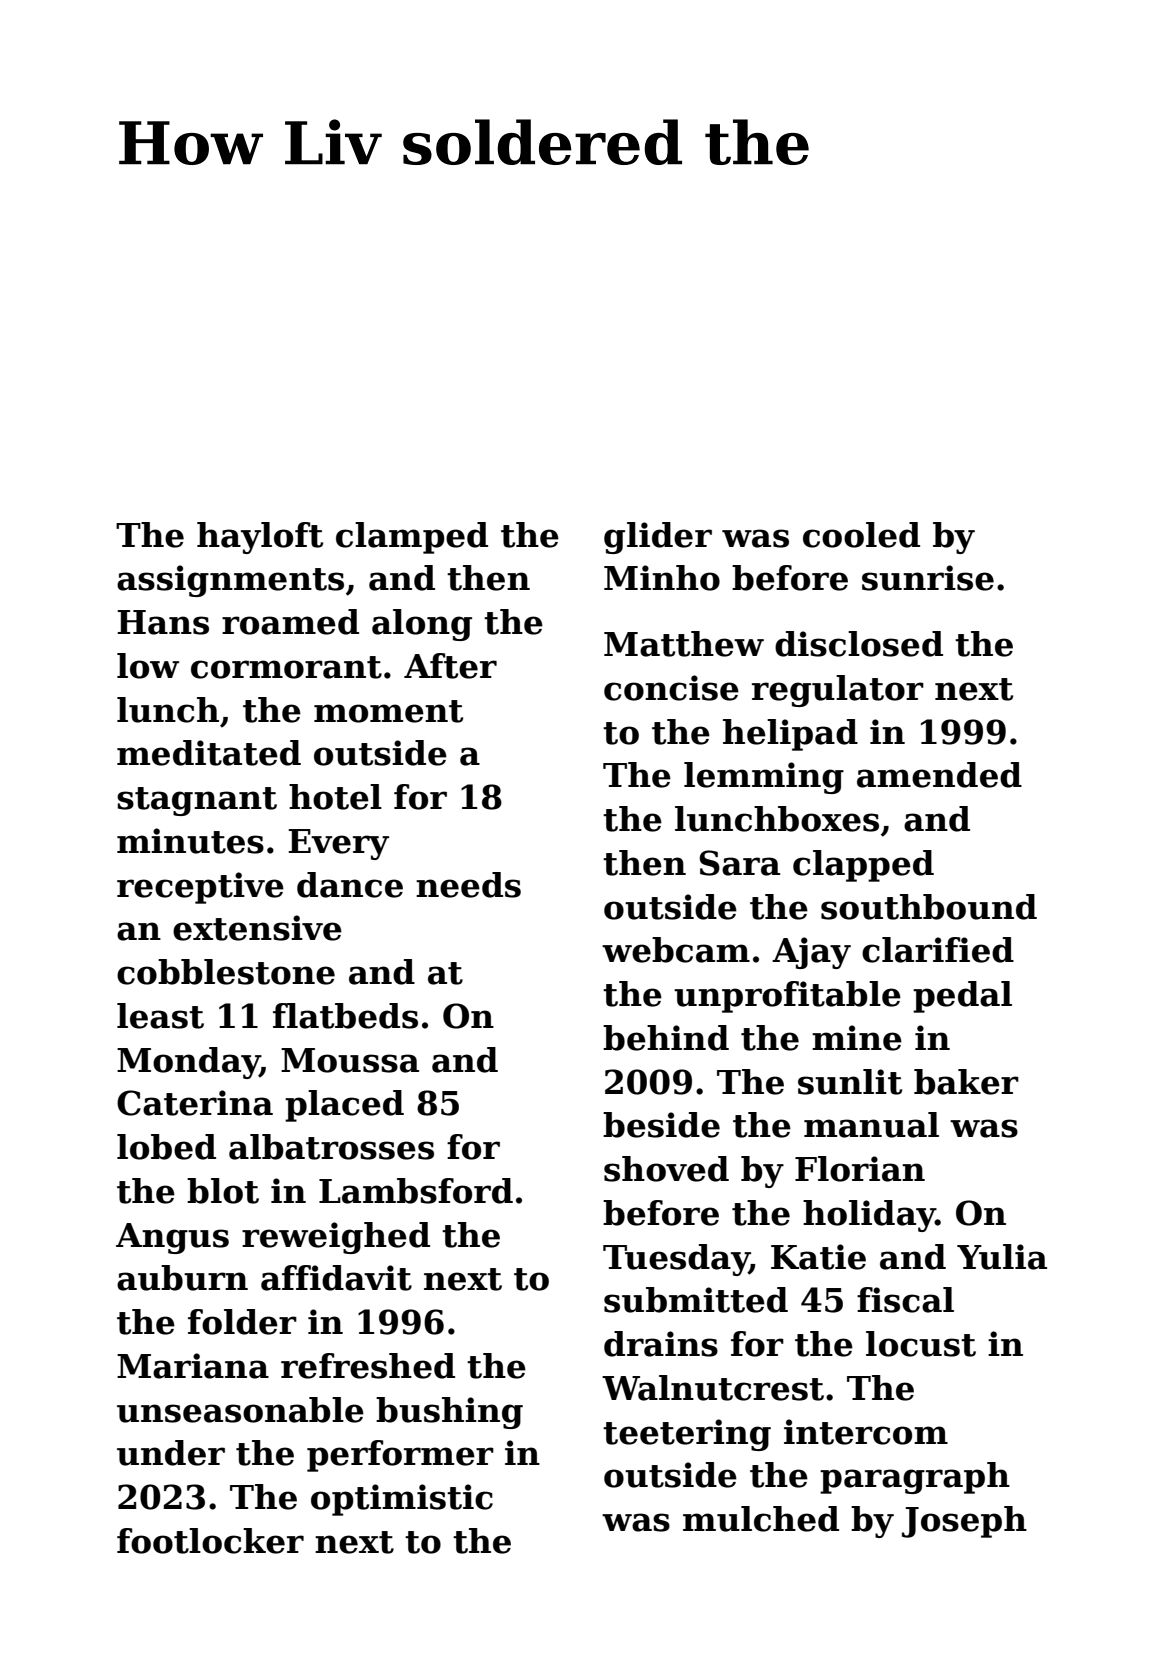  What do you see at coordinates (388, 711) in the screenshot?
I see `moment` at bounding box center [388, 711].
